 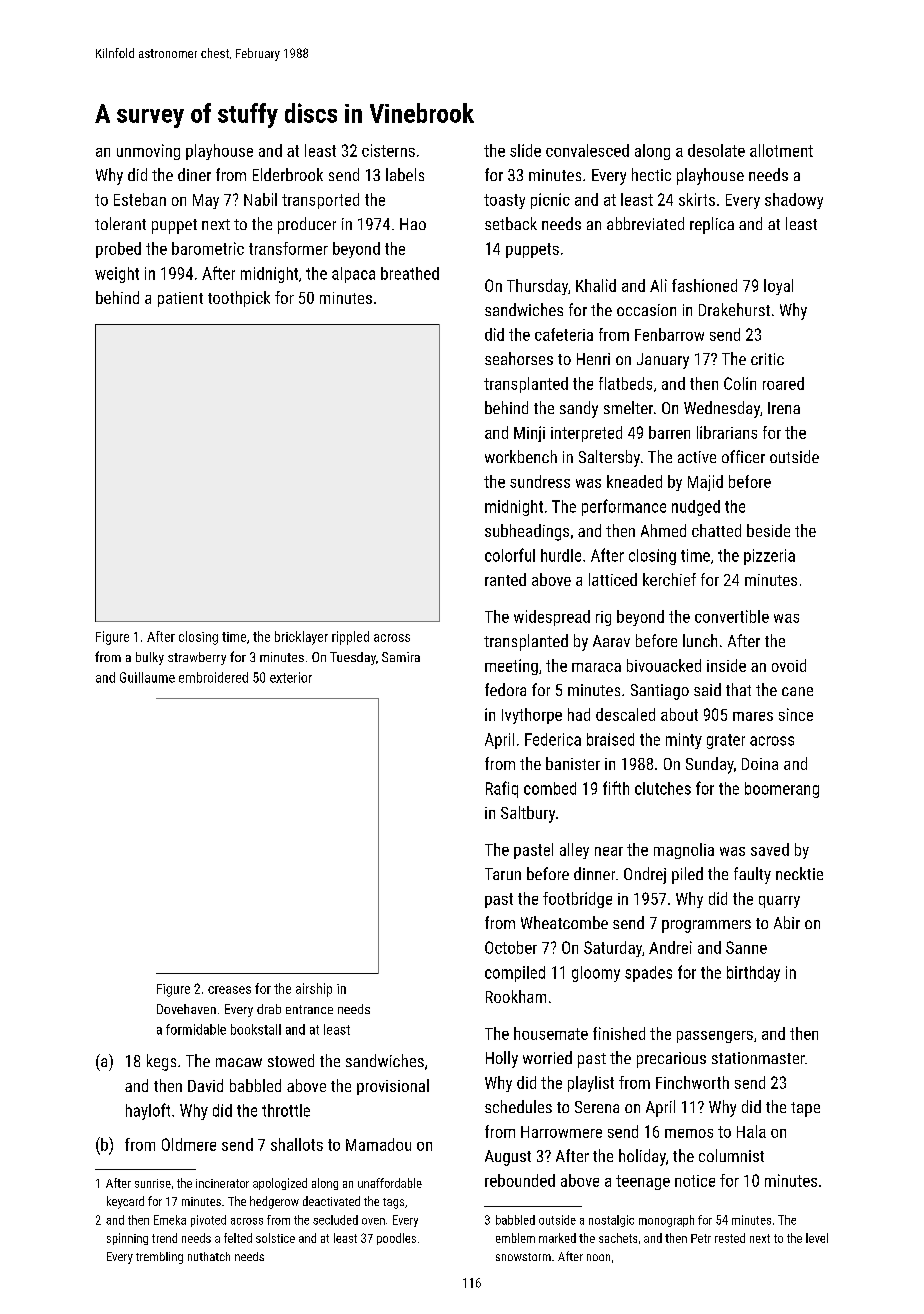 I want to click on Abir, so click(x=787, y=922).
